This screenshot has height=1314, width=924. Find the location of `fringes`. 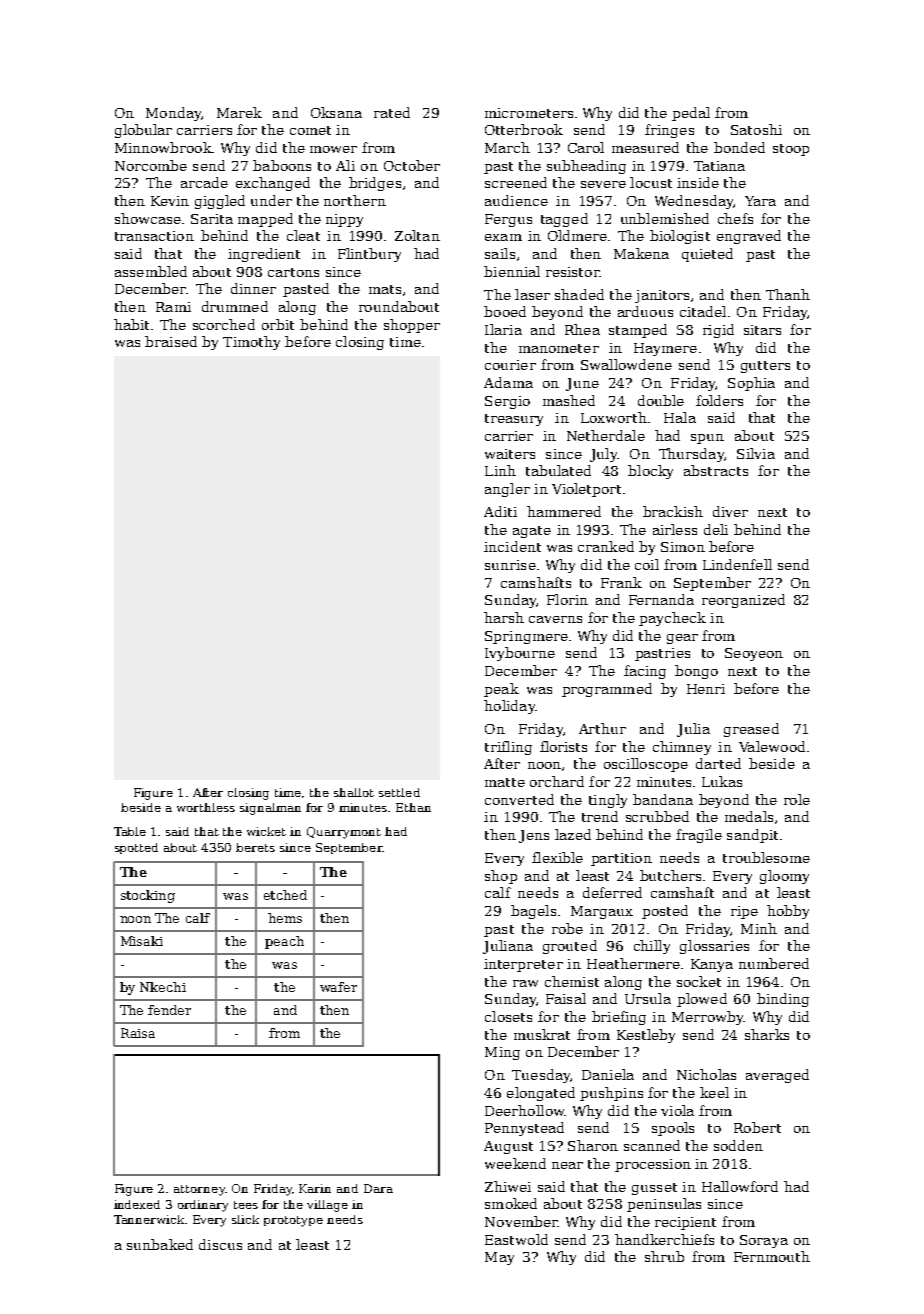

fringes is located at coordinates (669, 131).
